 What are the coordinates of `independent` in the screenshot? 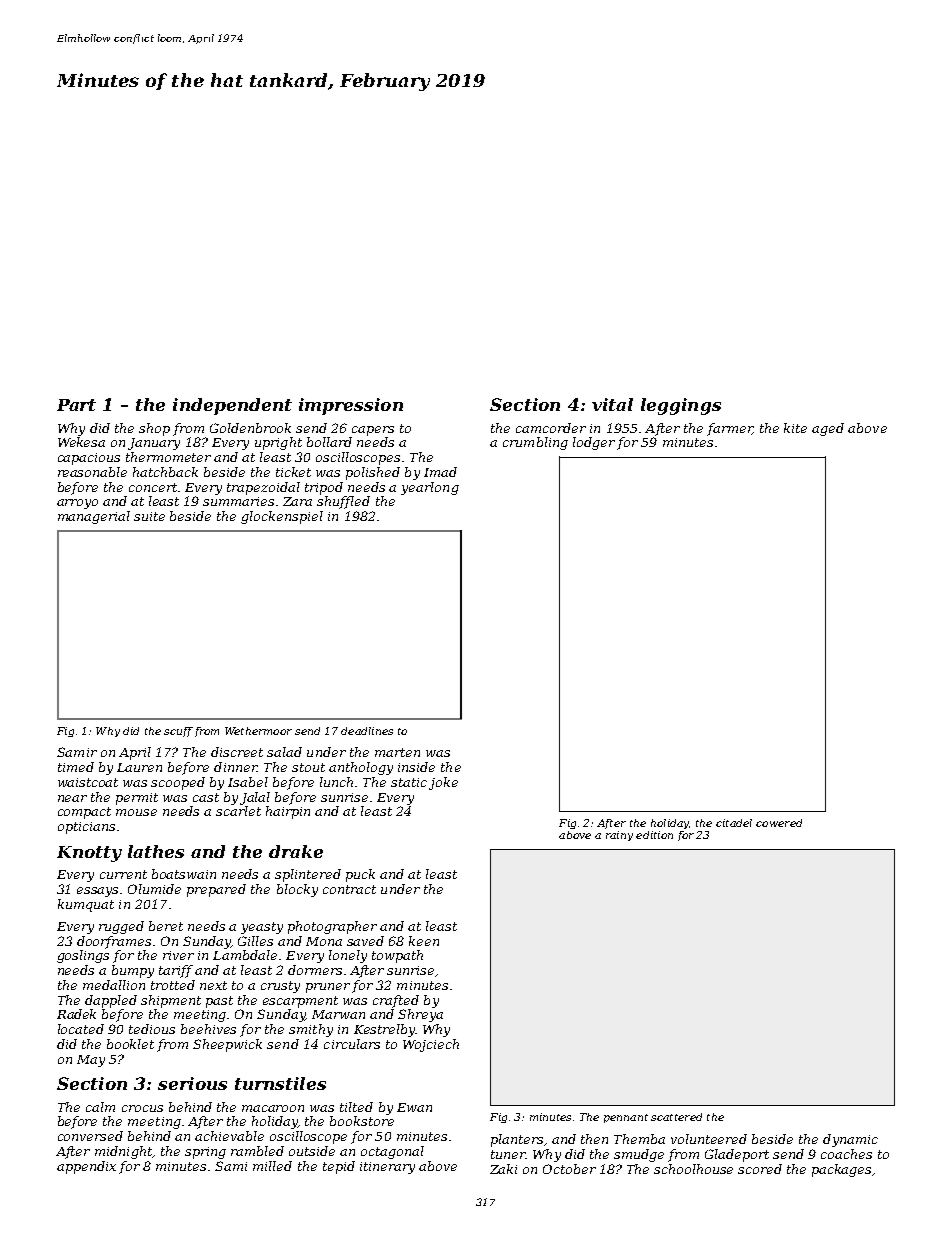 It's located at (232, 406).
